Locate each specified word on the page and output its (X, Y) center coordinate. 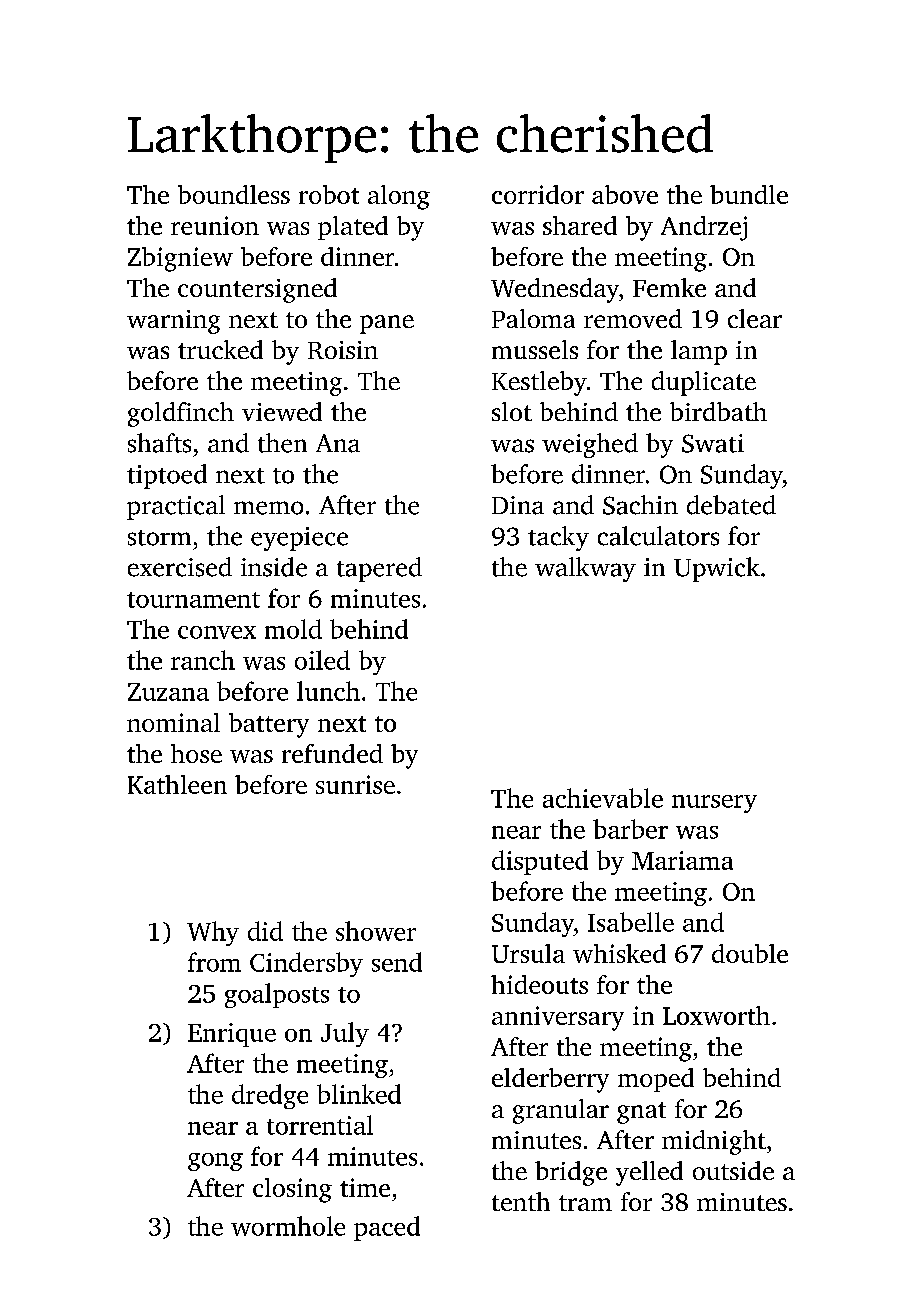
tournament (193, 600)
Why (213, 933)
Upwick (717, 569)
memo (268, 508)
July (345, 1034)
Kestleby (539, 383)
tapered (379, 569)
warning (173, 322)
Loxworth (716, 1015)
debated (731, 505)
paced (387, 1228)
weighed (590, 445)
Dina (518, 505)
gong (215, 1162)
